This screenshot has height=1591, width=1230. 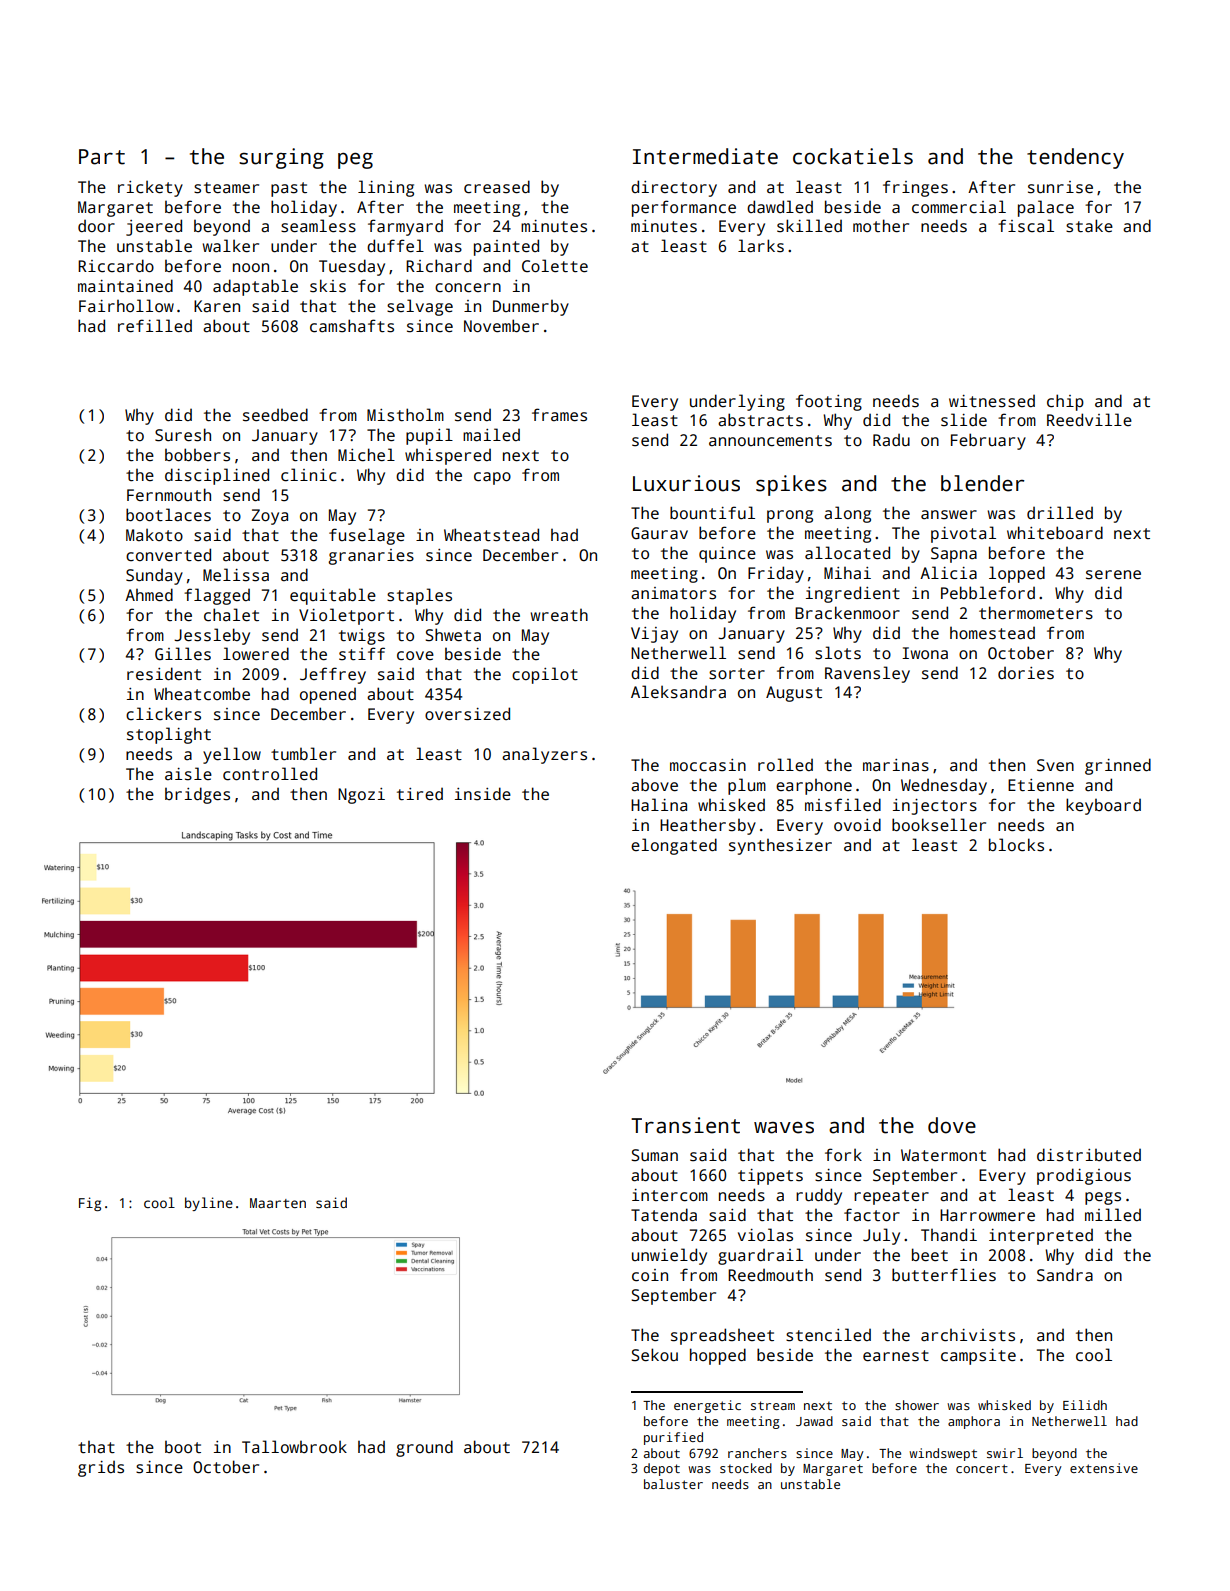 What do you see at coordinates (760, 420) in the screenshot?
I see `abstracts` at bounding box center [760, 420].
